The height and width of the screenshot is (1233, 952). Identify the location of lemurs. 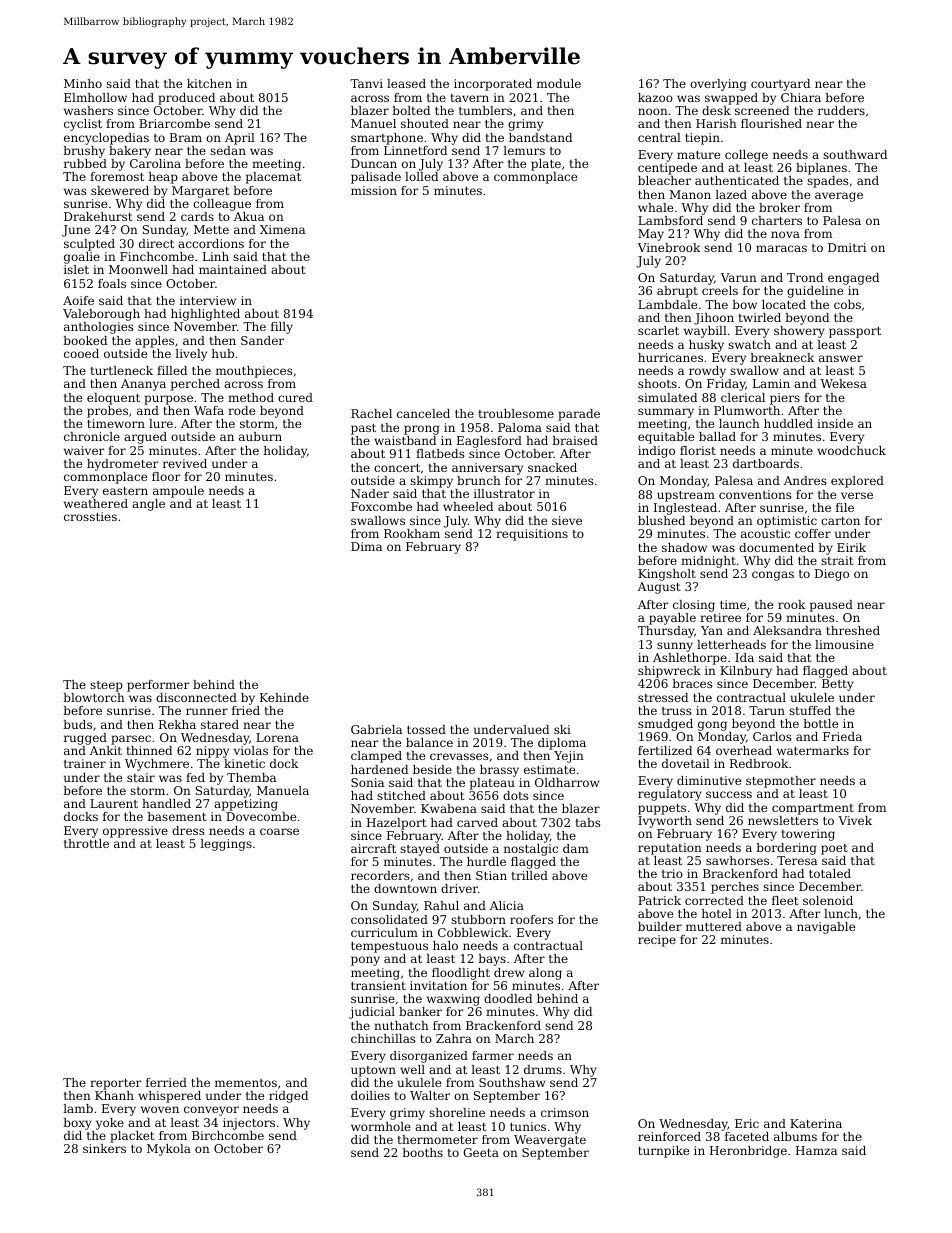
(524, 150).
